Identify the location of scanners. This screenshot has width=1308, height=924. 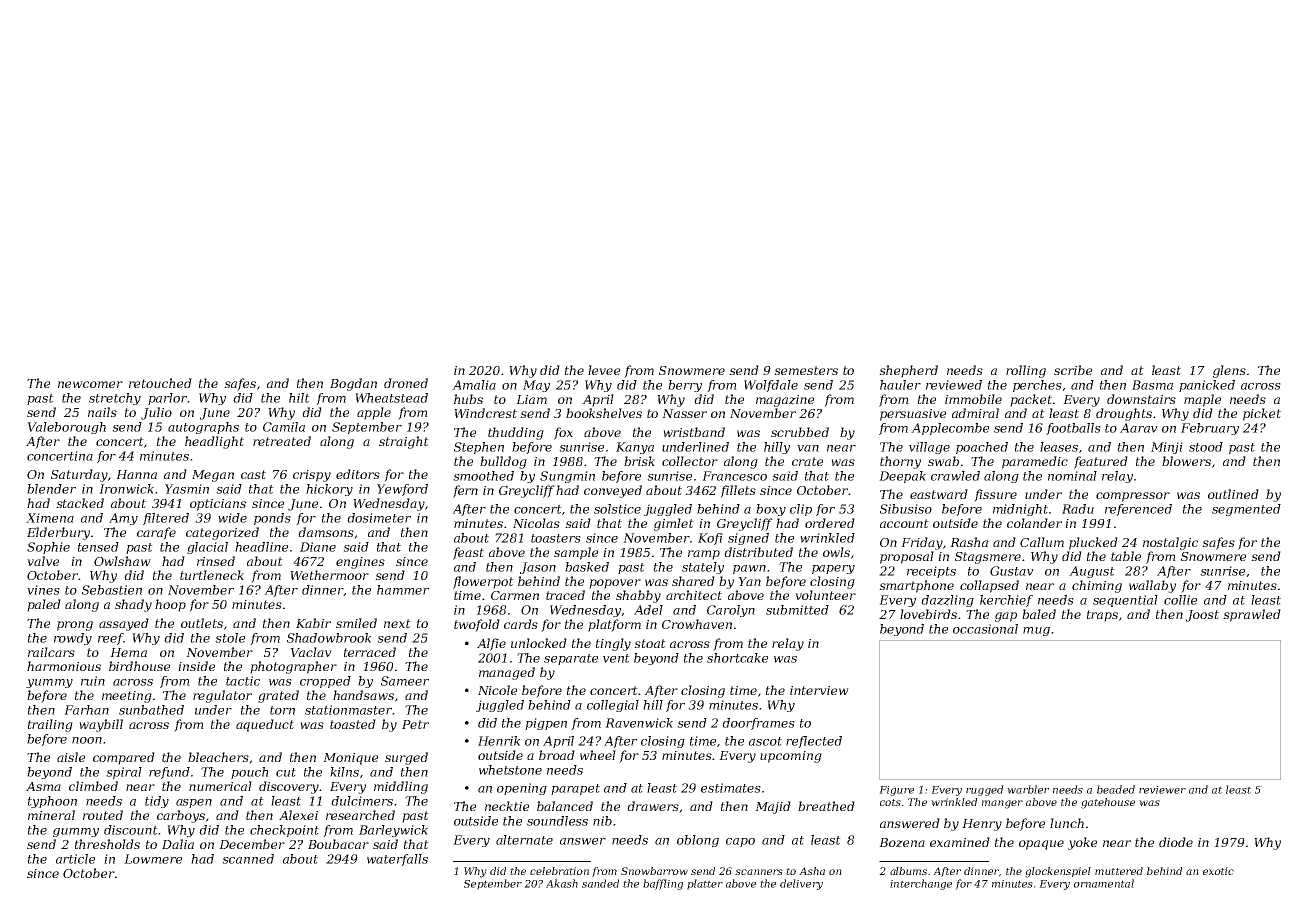
(759, 872).
